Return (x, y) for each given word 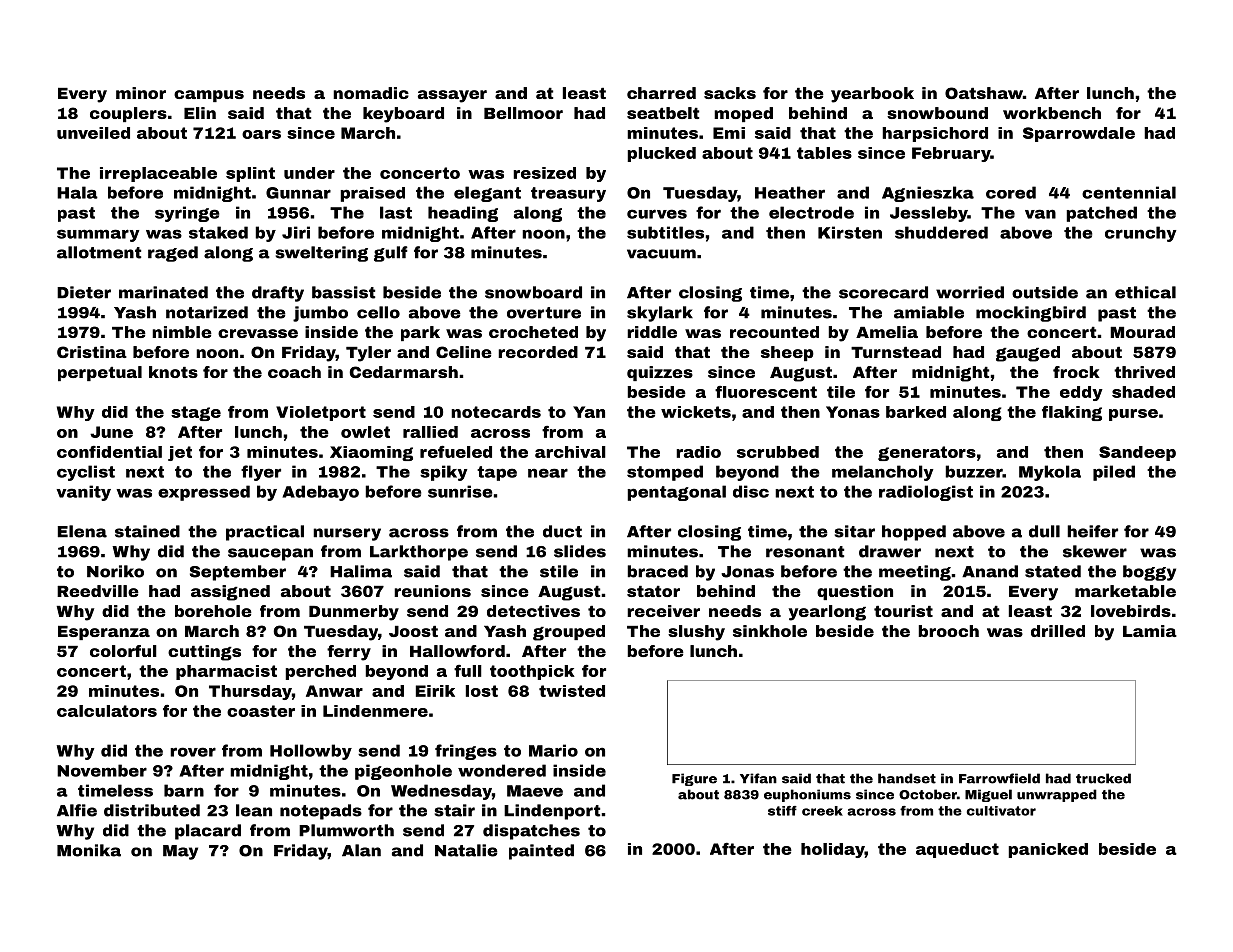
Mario (553, 750)
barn (184, 790)
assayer (452, 96)
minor (141, 93)
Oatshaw (984, 93)
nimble (182, 332)
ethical (1145, 292)
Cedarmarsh (404, 372)
